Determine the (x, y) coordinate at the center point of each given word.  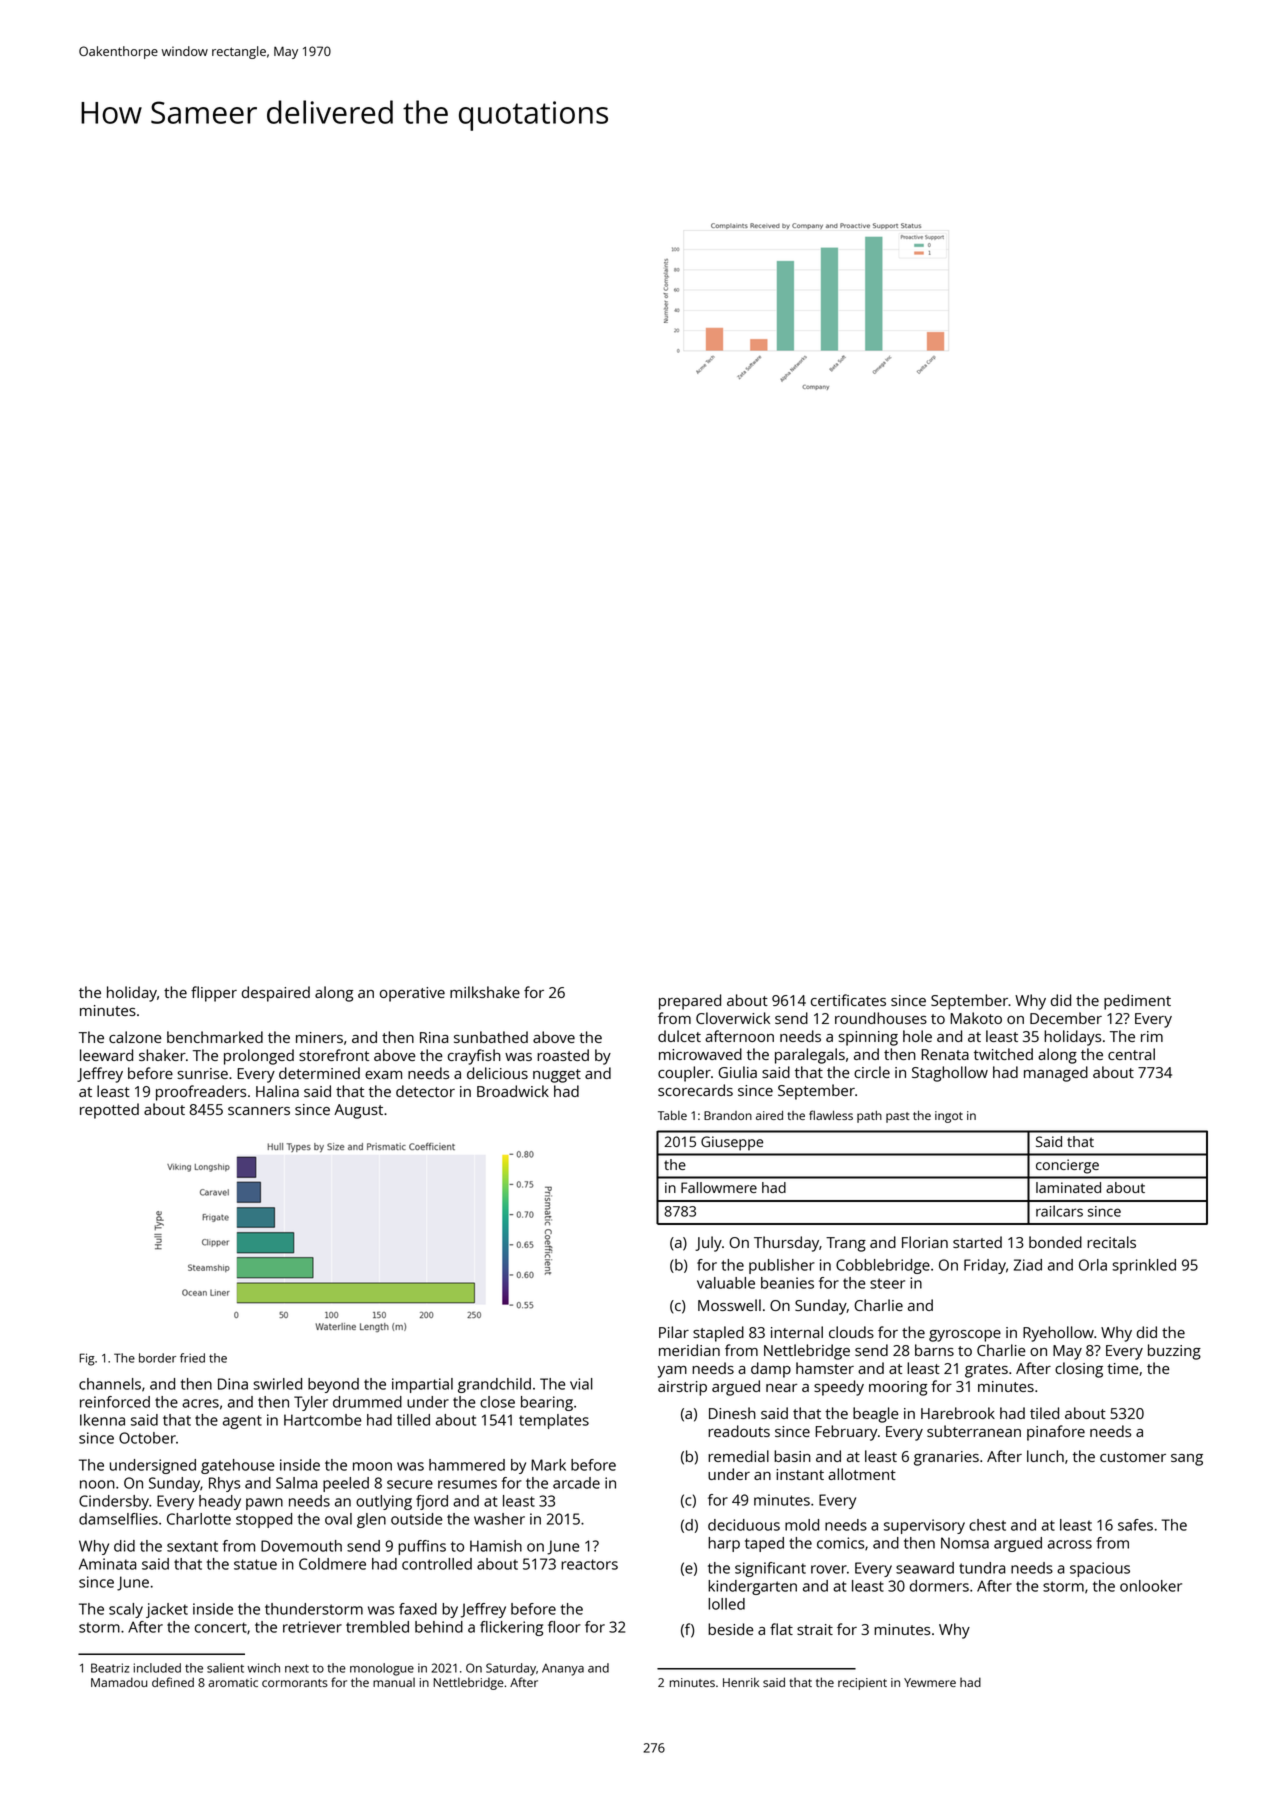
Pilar (674, 1332)
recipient (862, 1684)
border (157, 1358)
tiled (1044, 1413)
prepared (690, 1002)
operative (412, 994)
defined (173, 1682)
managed (1056, 1074)
